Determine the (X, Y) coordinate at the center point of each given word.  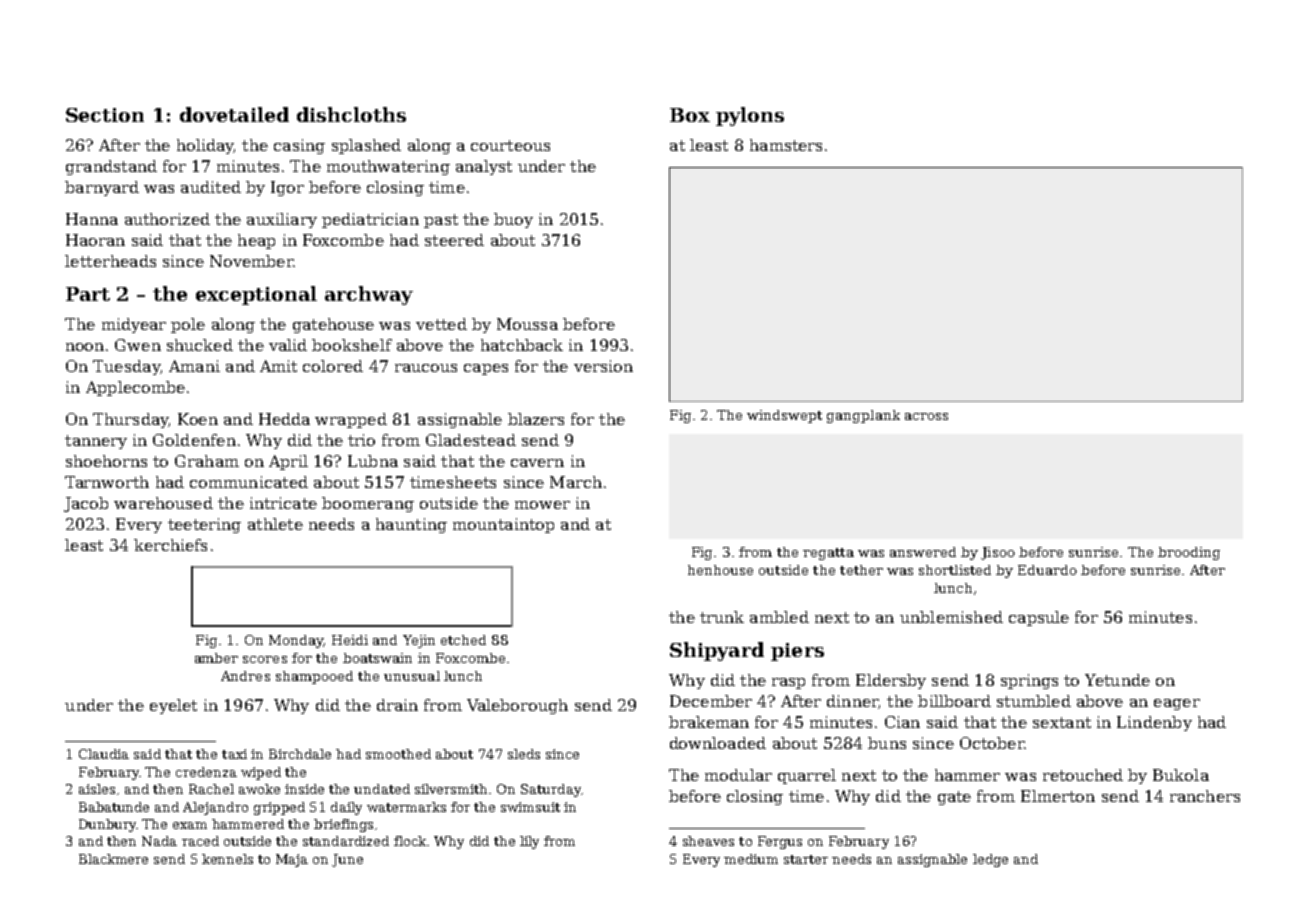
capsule (1039, 618)
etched (463, 640)
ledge (990, 860)
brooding (1189, 553)
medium (751, 859)
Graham (207, 461)
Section (105, 115)
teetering (204, 525)
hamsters (786, 145)
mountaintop (503, 525)
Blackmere (113, 859)
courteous (510, 145)
